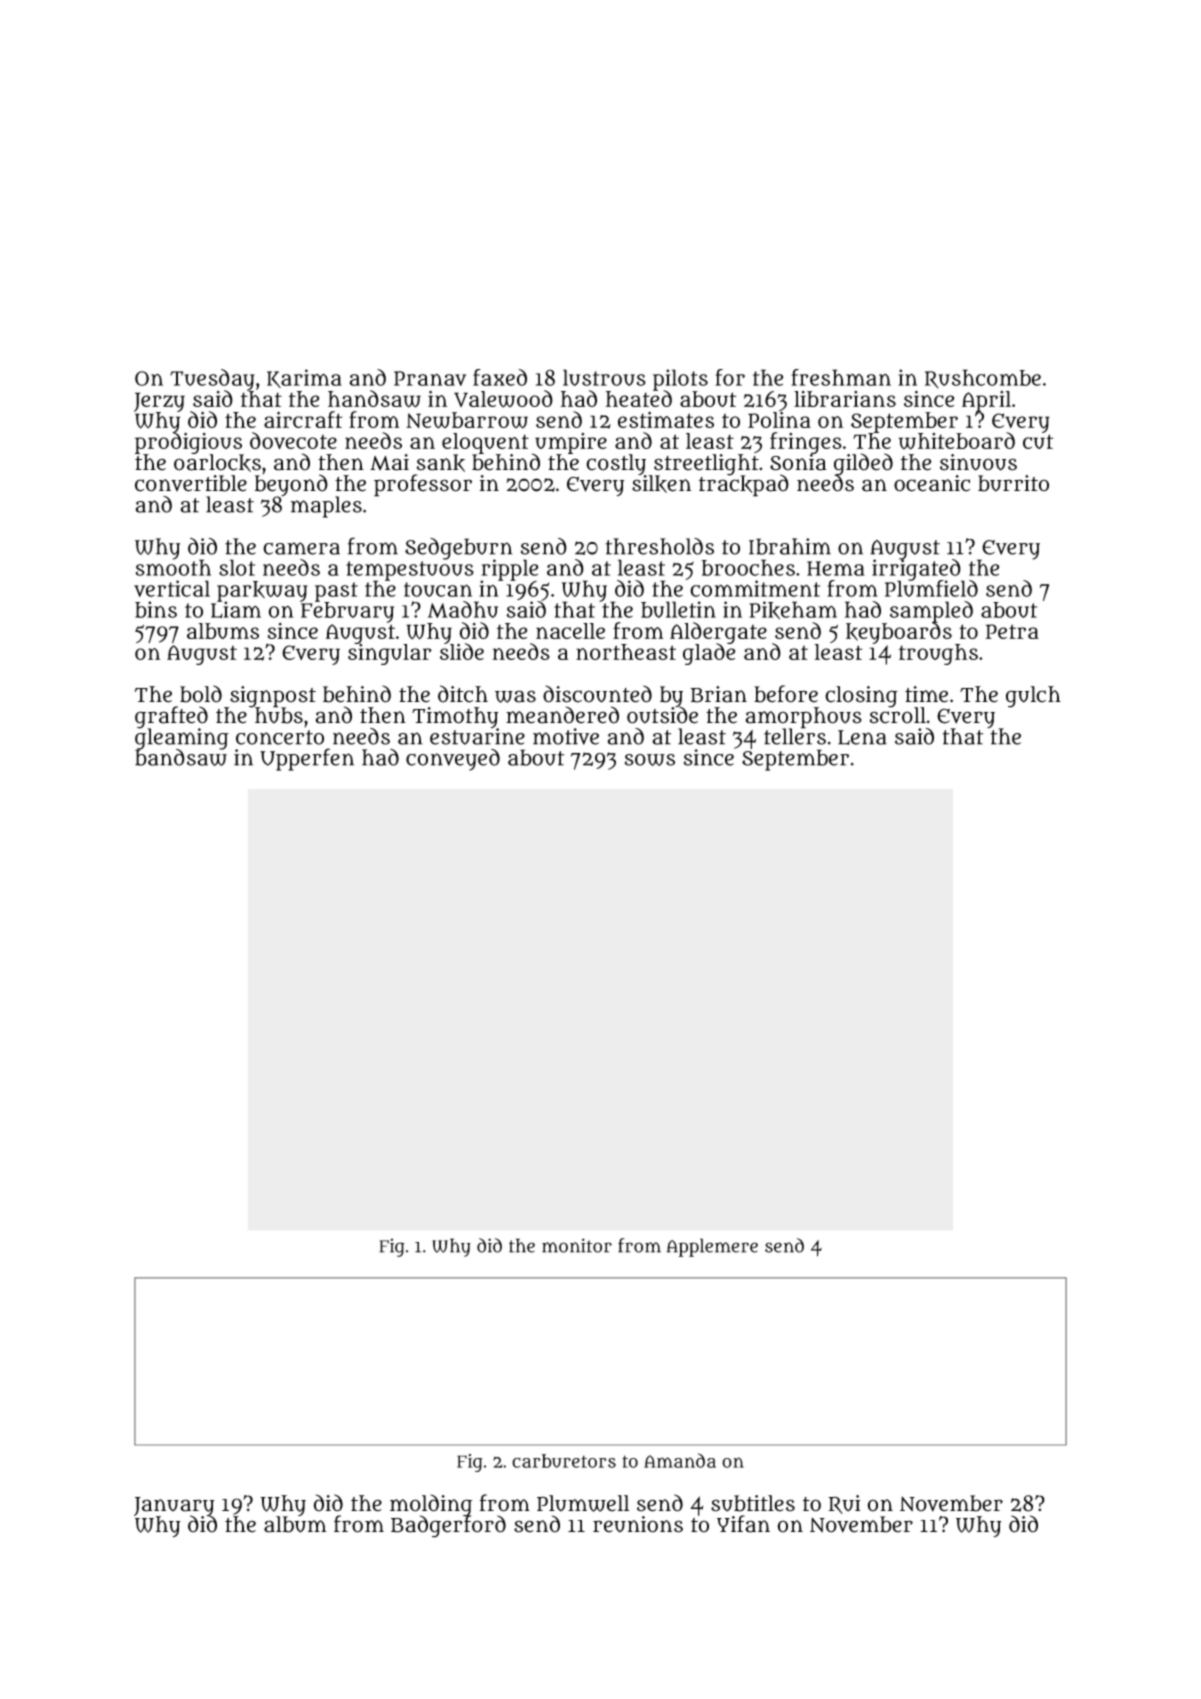  I want to click on Rui, so click(844, 1504).
